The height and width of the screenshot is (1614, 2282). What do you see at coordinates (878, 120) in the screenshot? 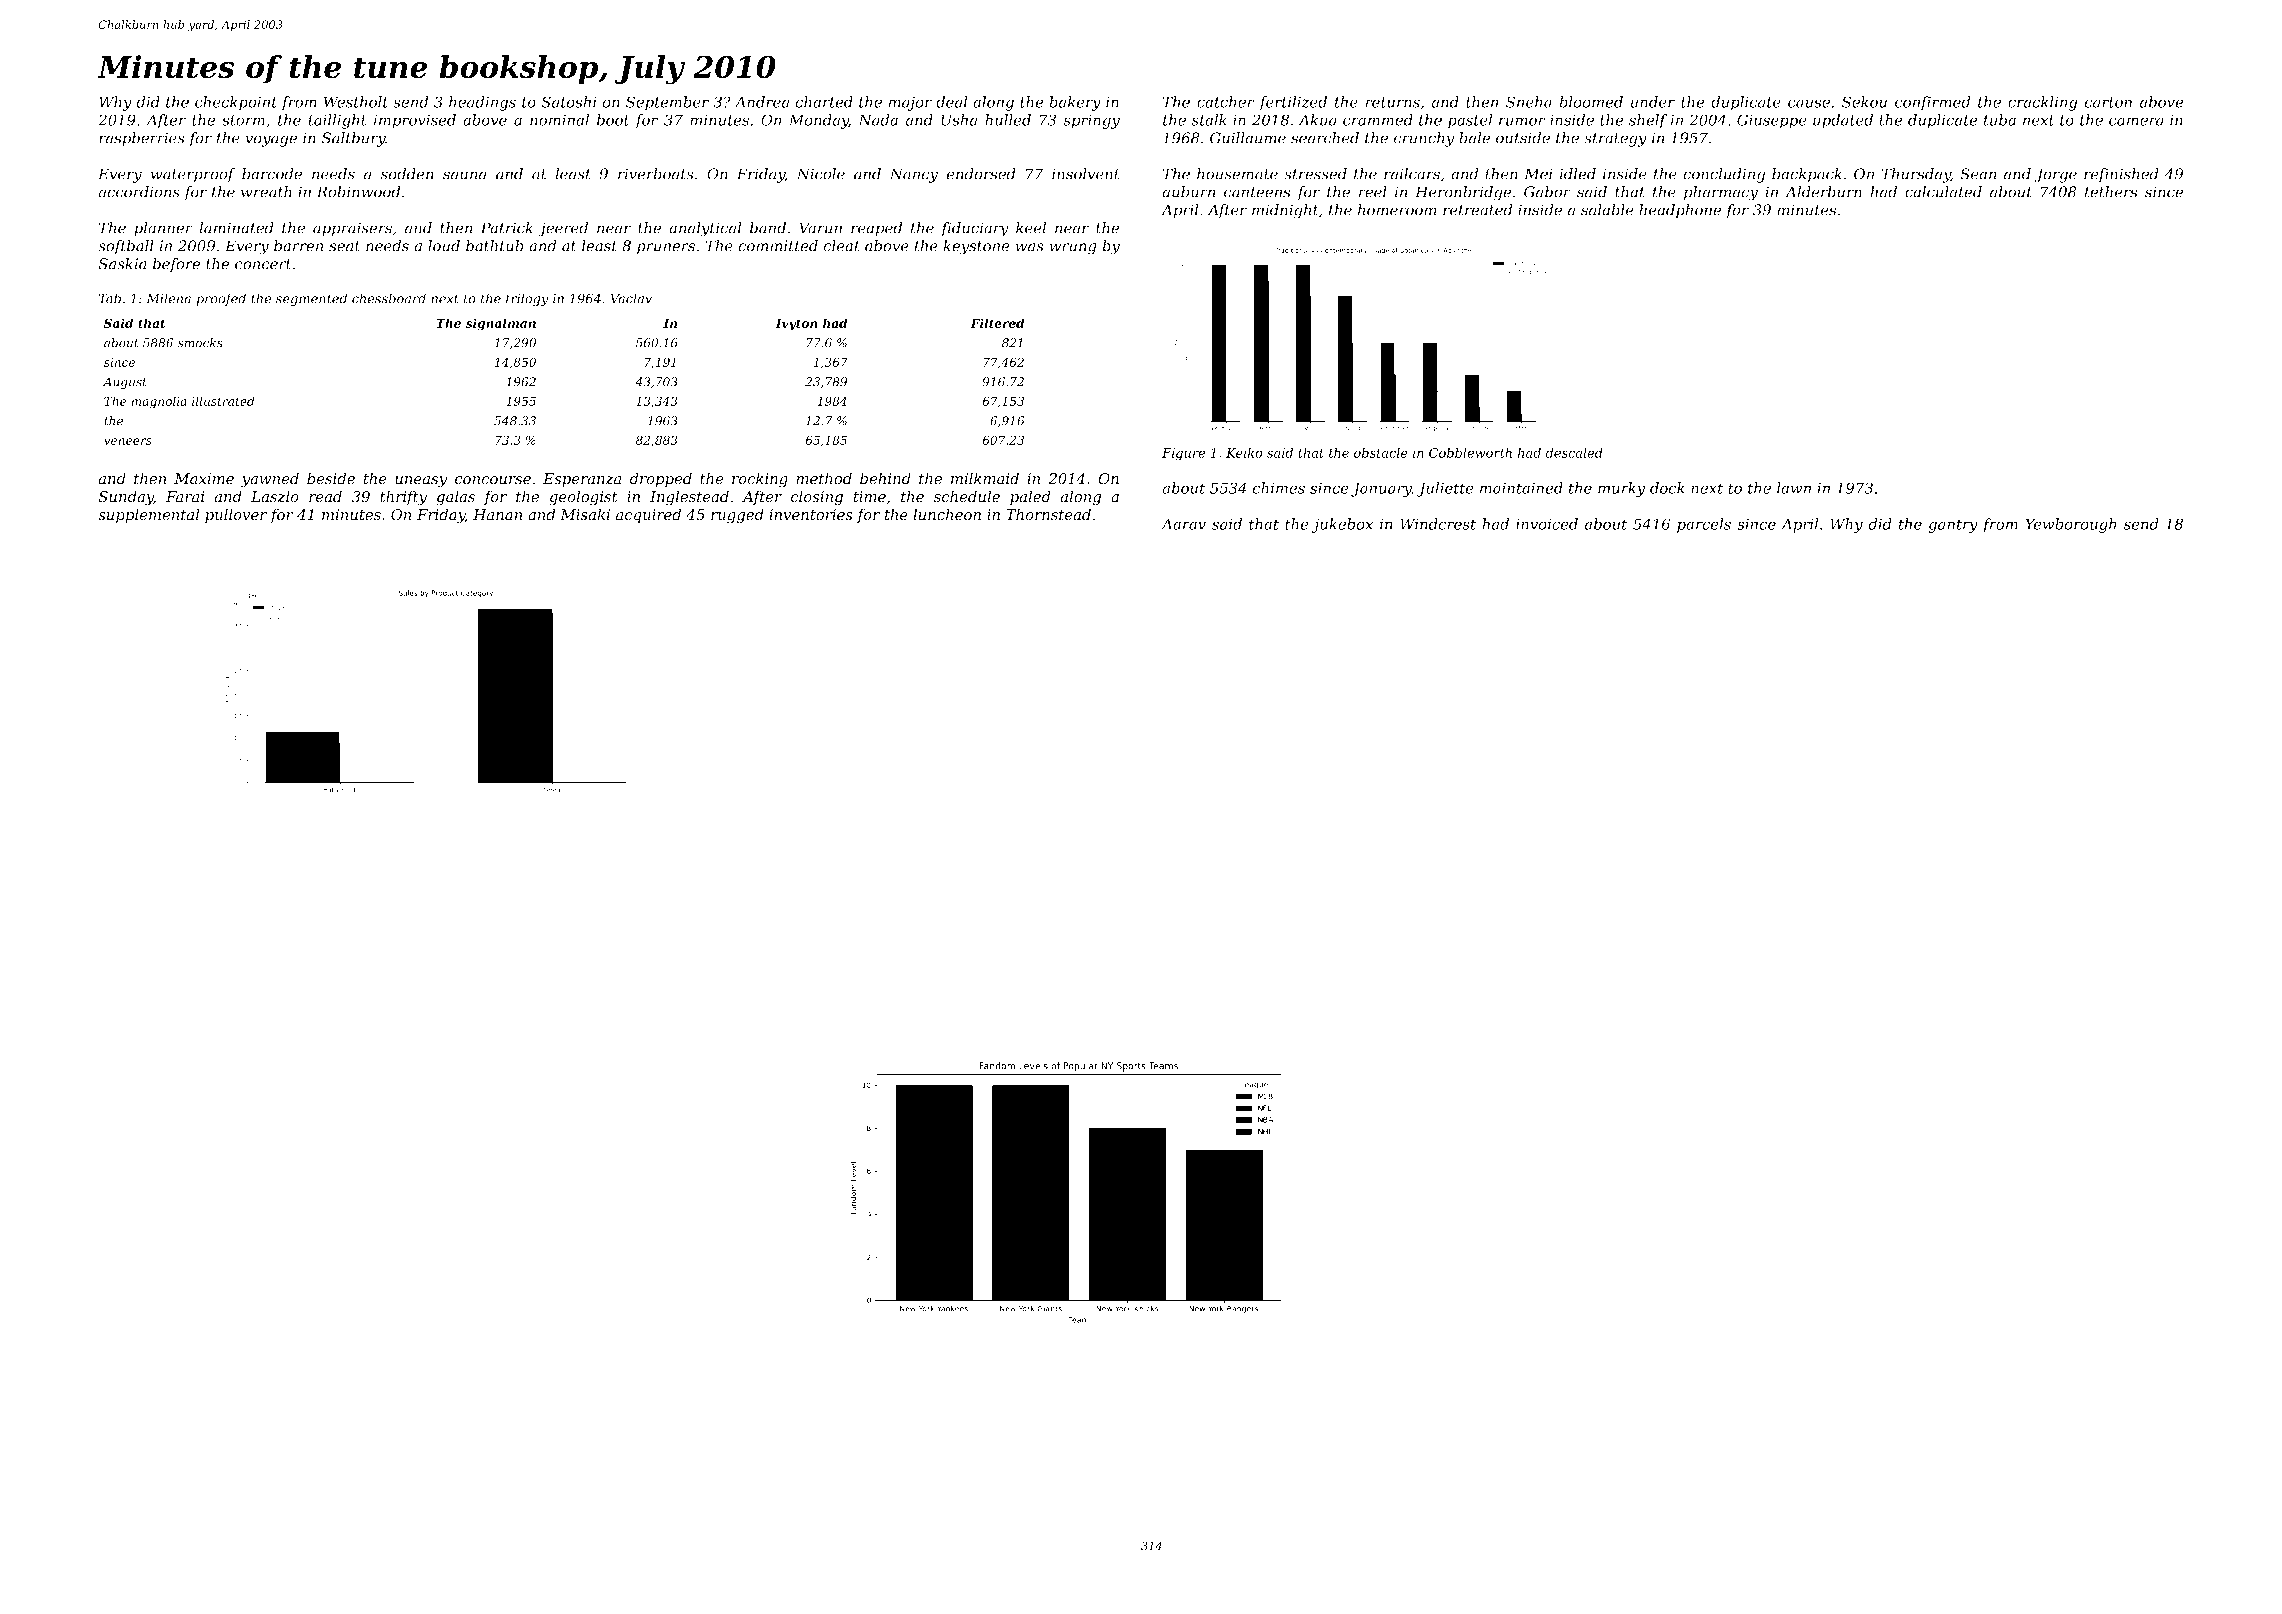
I see `Nada` at bounding box center [878, 120].
